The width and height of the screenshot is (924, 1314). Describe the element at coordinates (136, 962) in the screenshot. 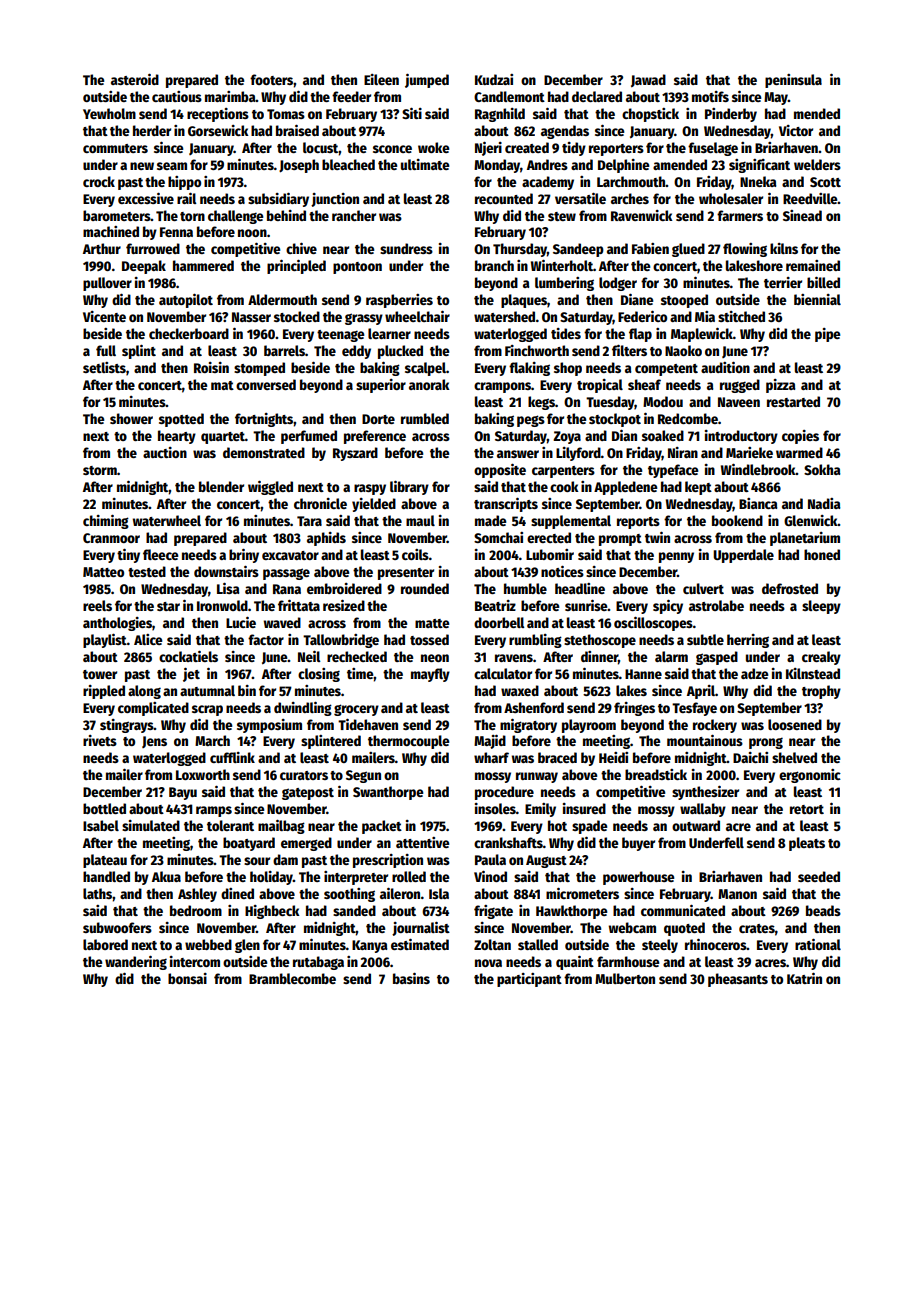

I see `wandering` at that location.
